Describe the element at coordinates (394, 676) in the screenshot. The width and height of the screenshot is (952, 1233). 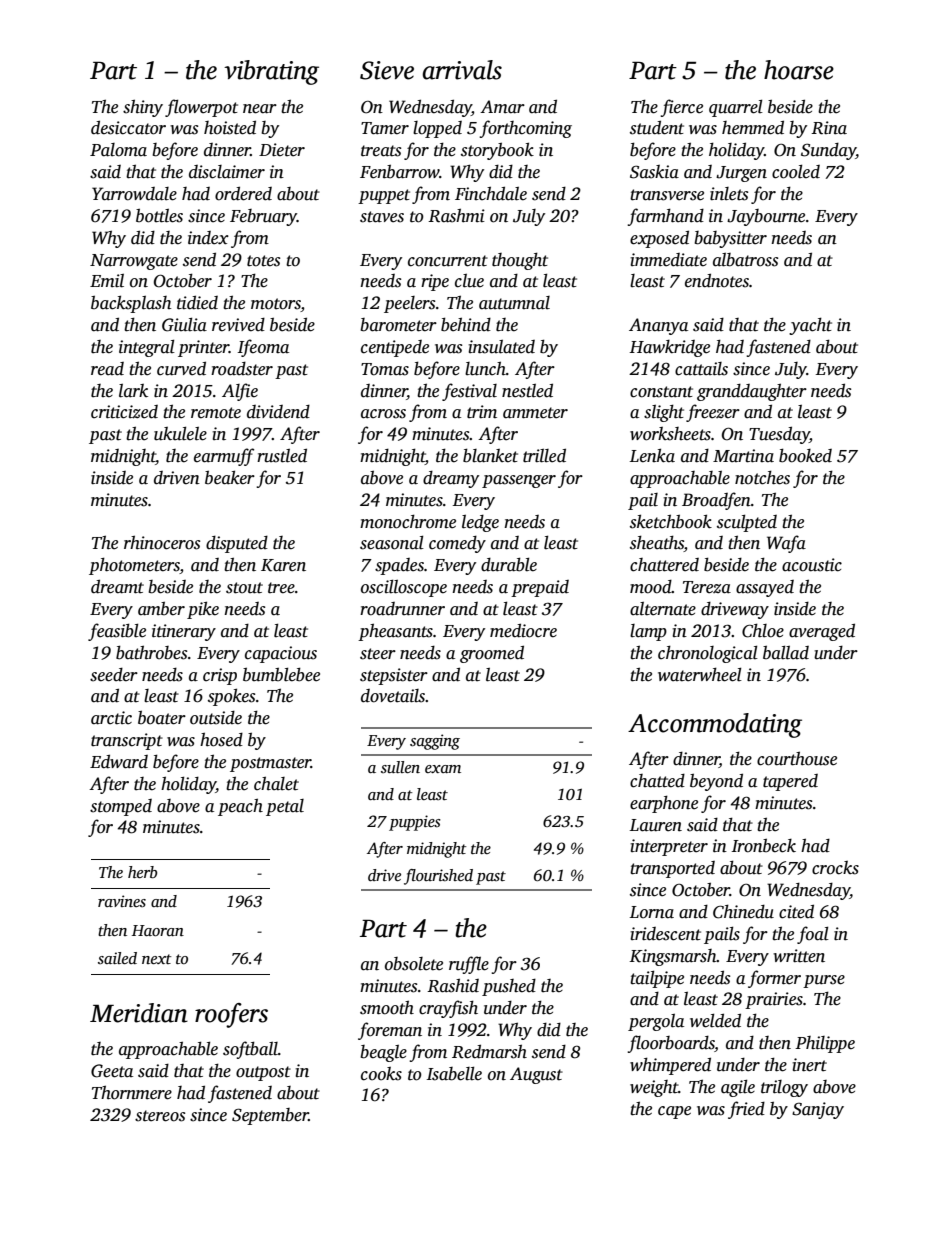
I see `stepsister` at that location.
